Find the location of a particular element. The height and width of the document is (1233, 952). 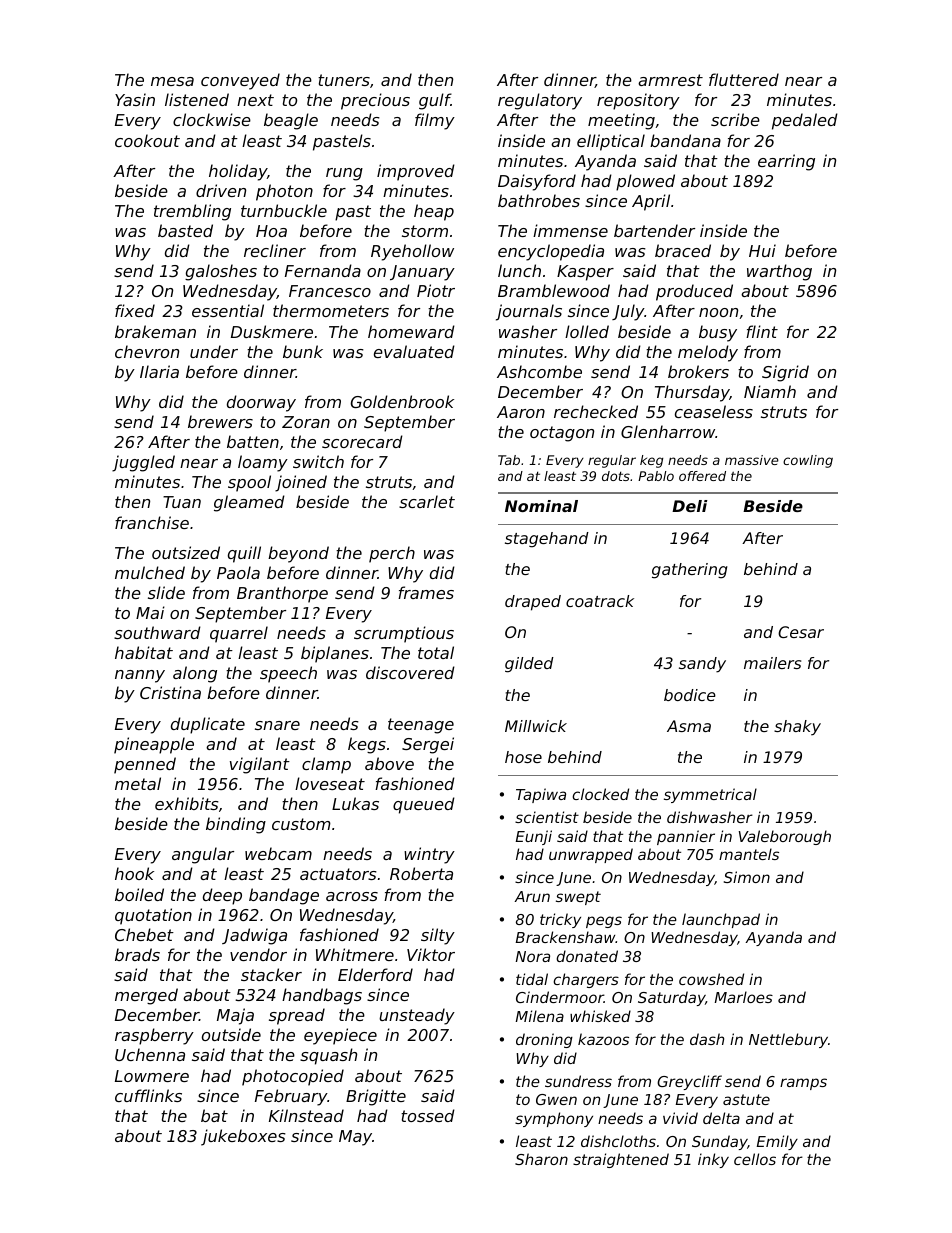

discovered is located at coordinates (410, 672).
